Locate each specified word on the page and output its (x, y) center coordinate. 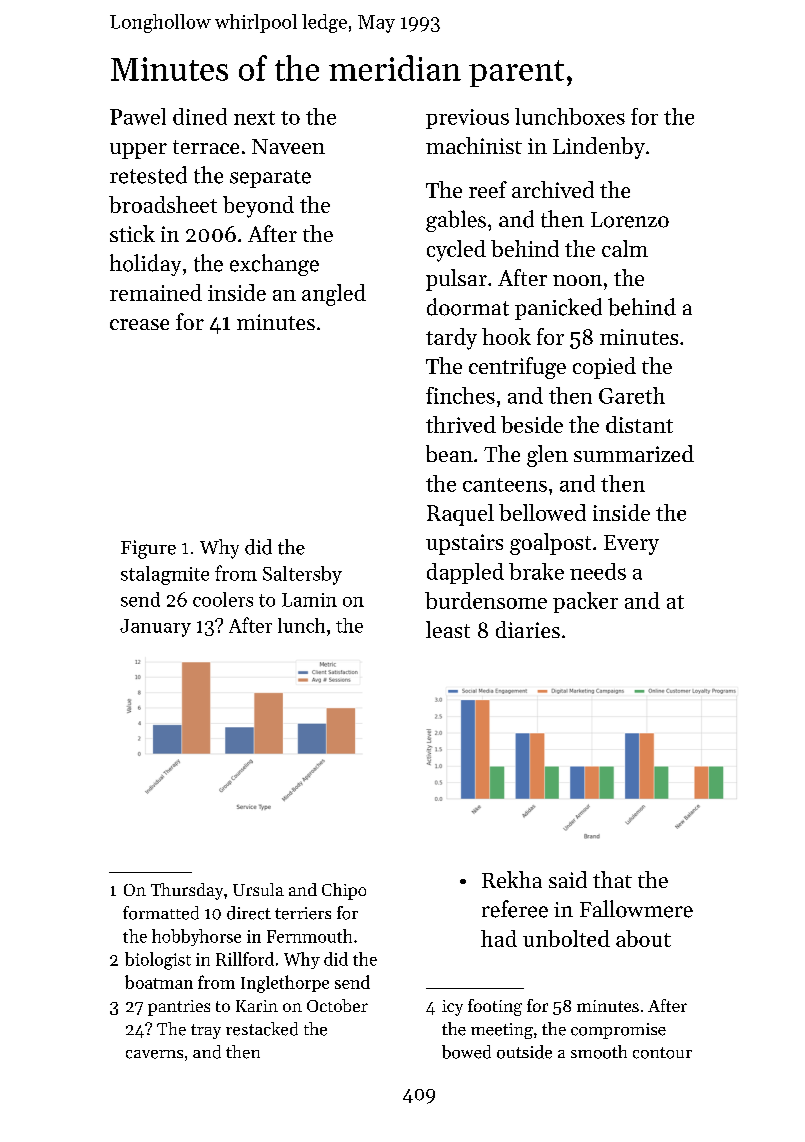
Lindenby (599, 148)
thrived (461, 424)
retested (148, 175)
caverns (154, 1054)
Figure (148, 549)
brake (536, 571)
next (254, 118)
